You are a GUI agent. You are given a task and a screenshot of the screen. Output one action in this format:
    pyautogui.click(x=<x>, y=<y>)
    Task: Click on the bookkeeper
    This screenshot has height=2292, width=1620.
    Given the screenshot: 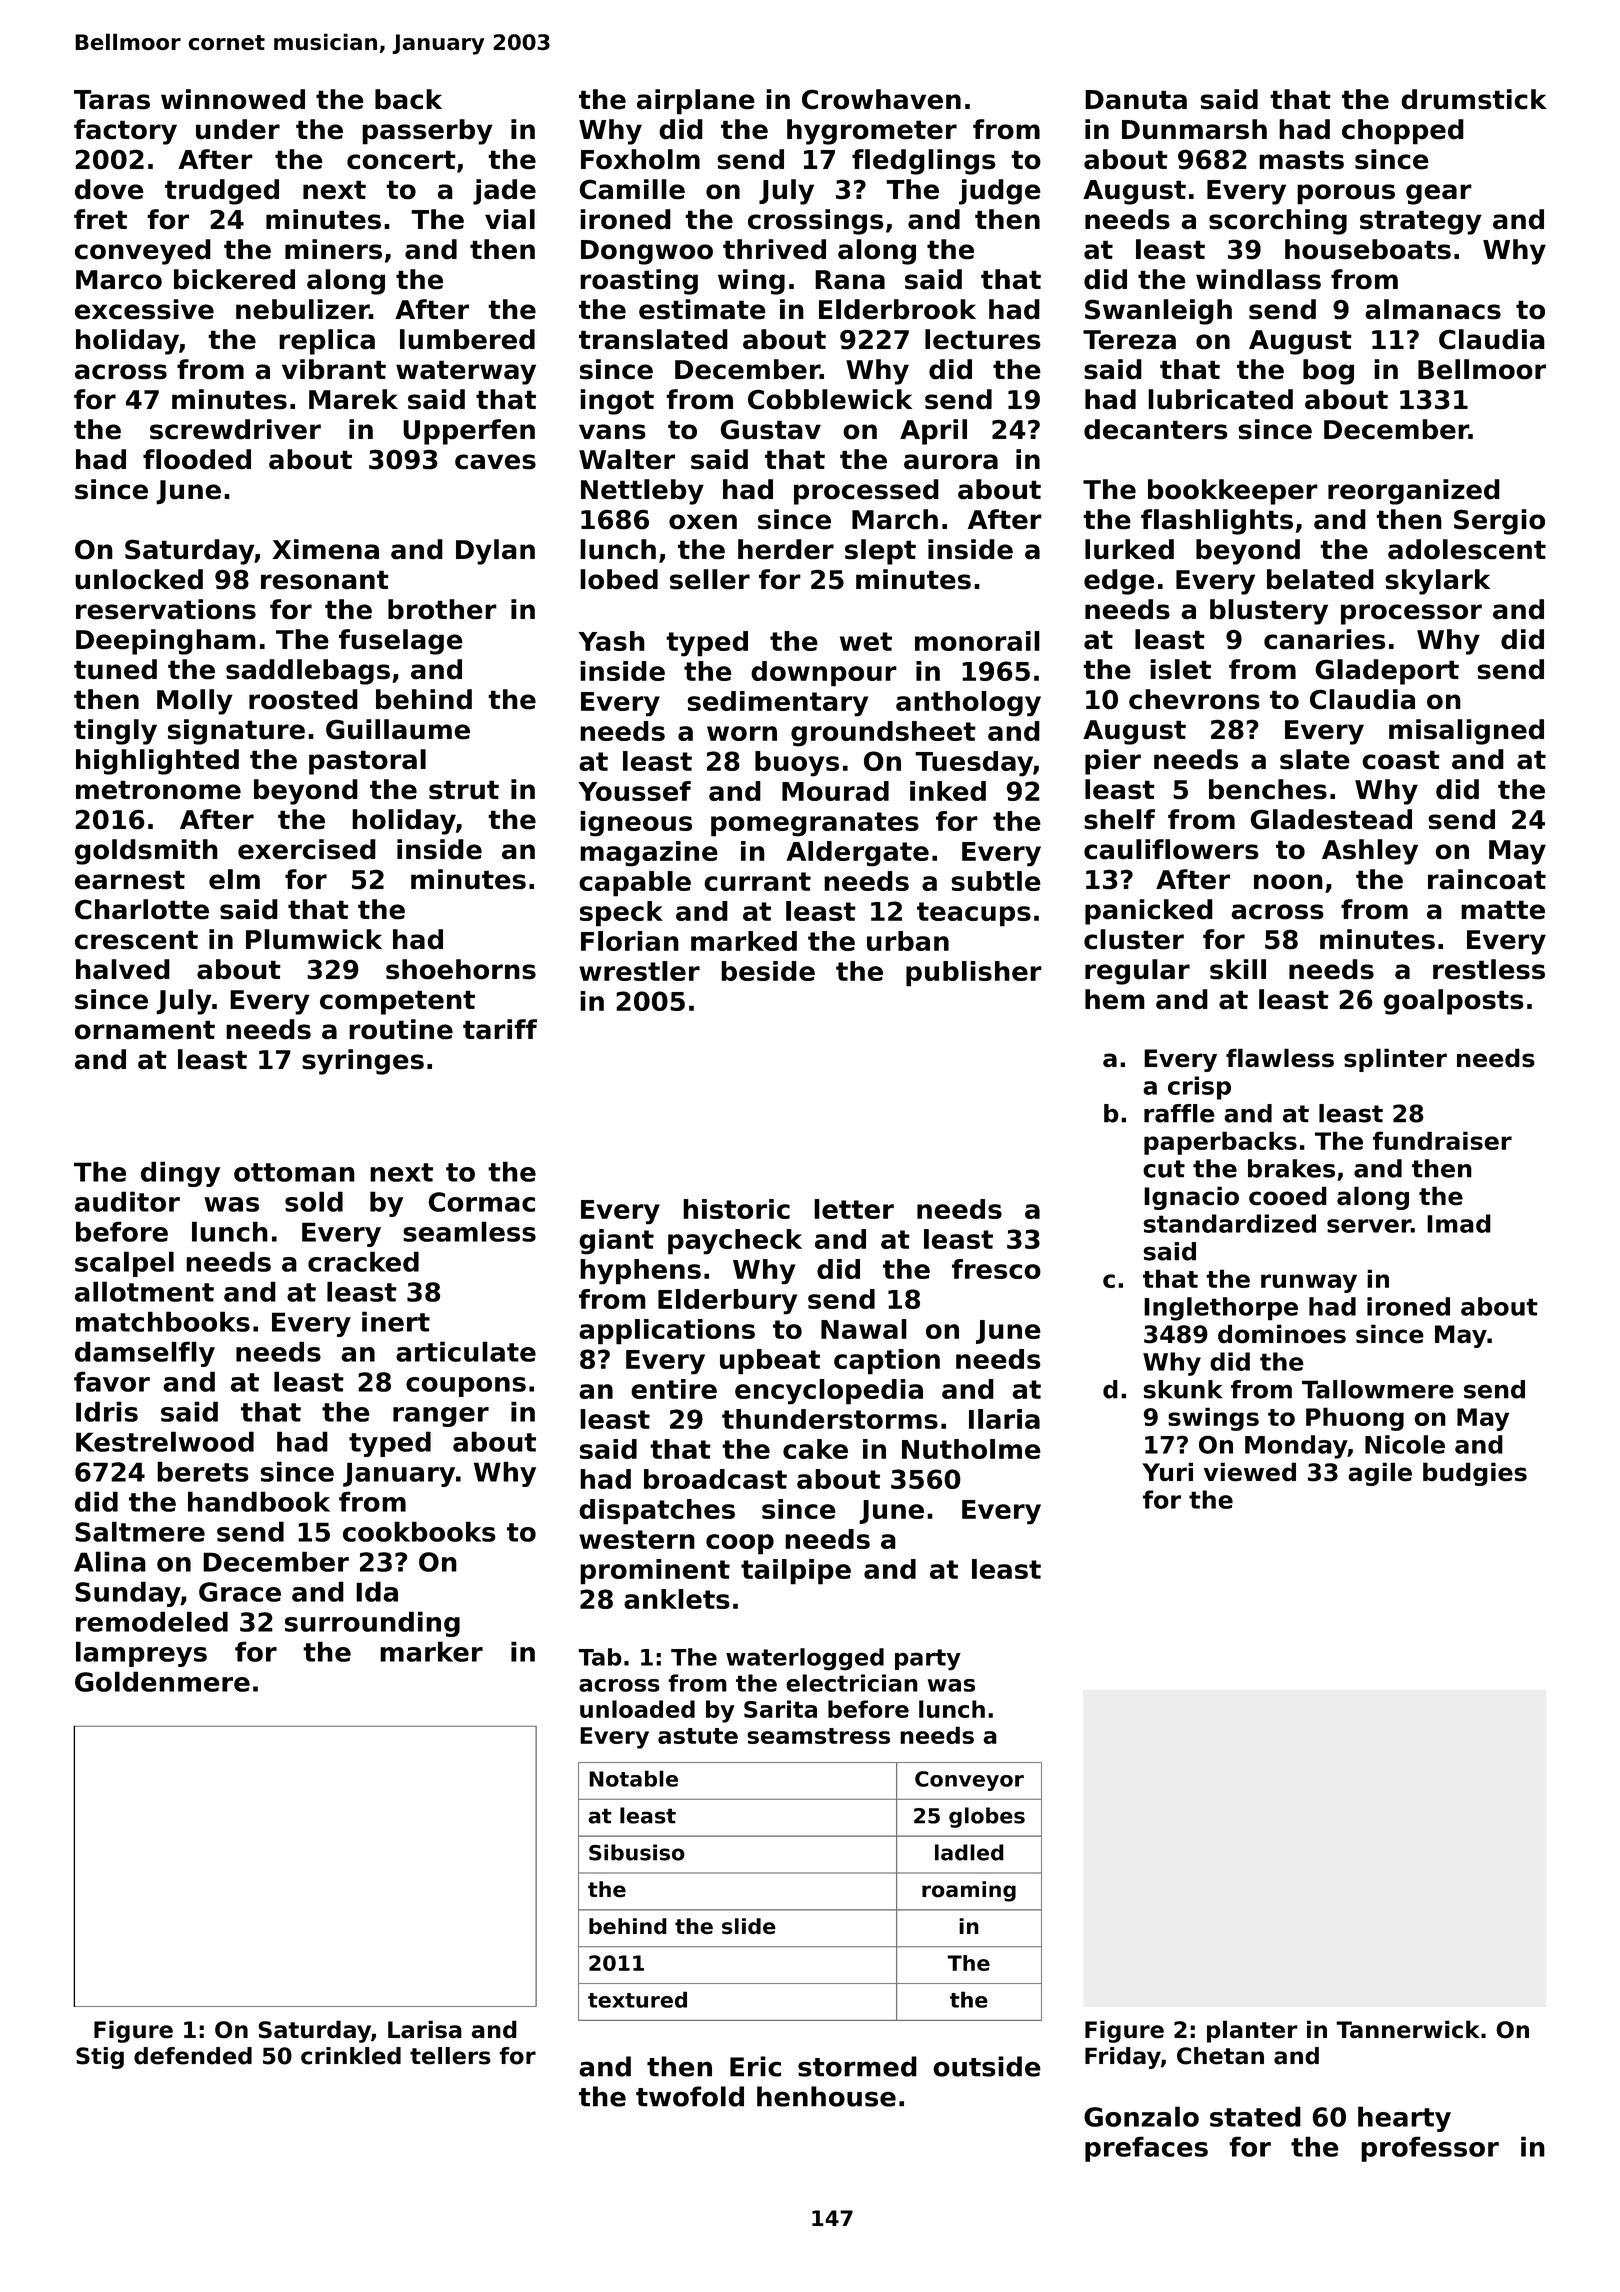 What is the action you would take?
    pyautogui.click(x=1233, y=492)
